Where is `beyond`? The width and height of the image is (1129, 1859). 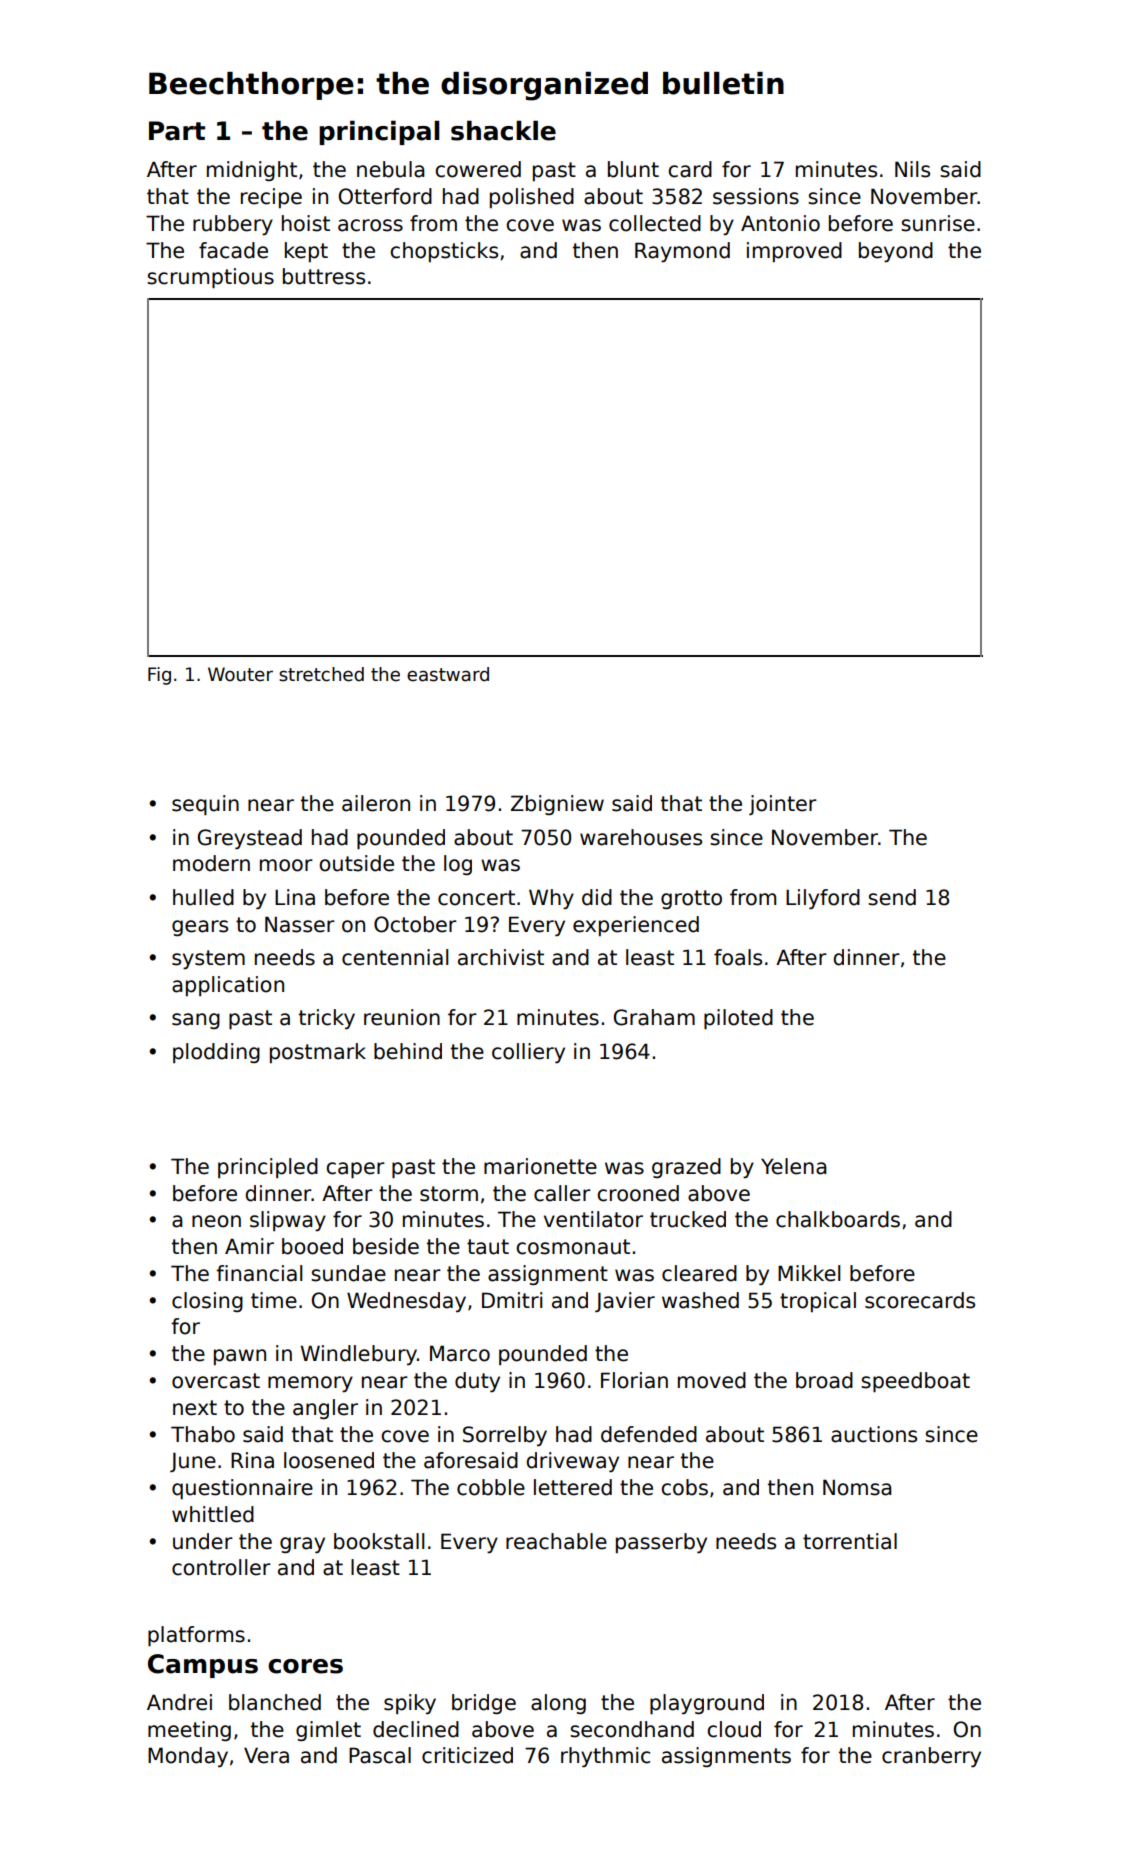 beyond is located at coordinates (896, 252).
